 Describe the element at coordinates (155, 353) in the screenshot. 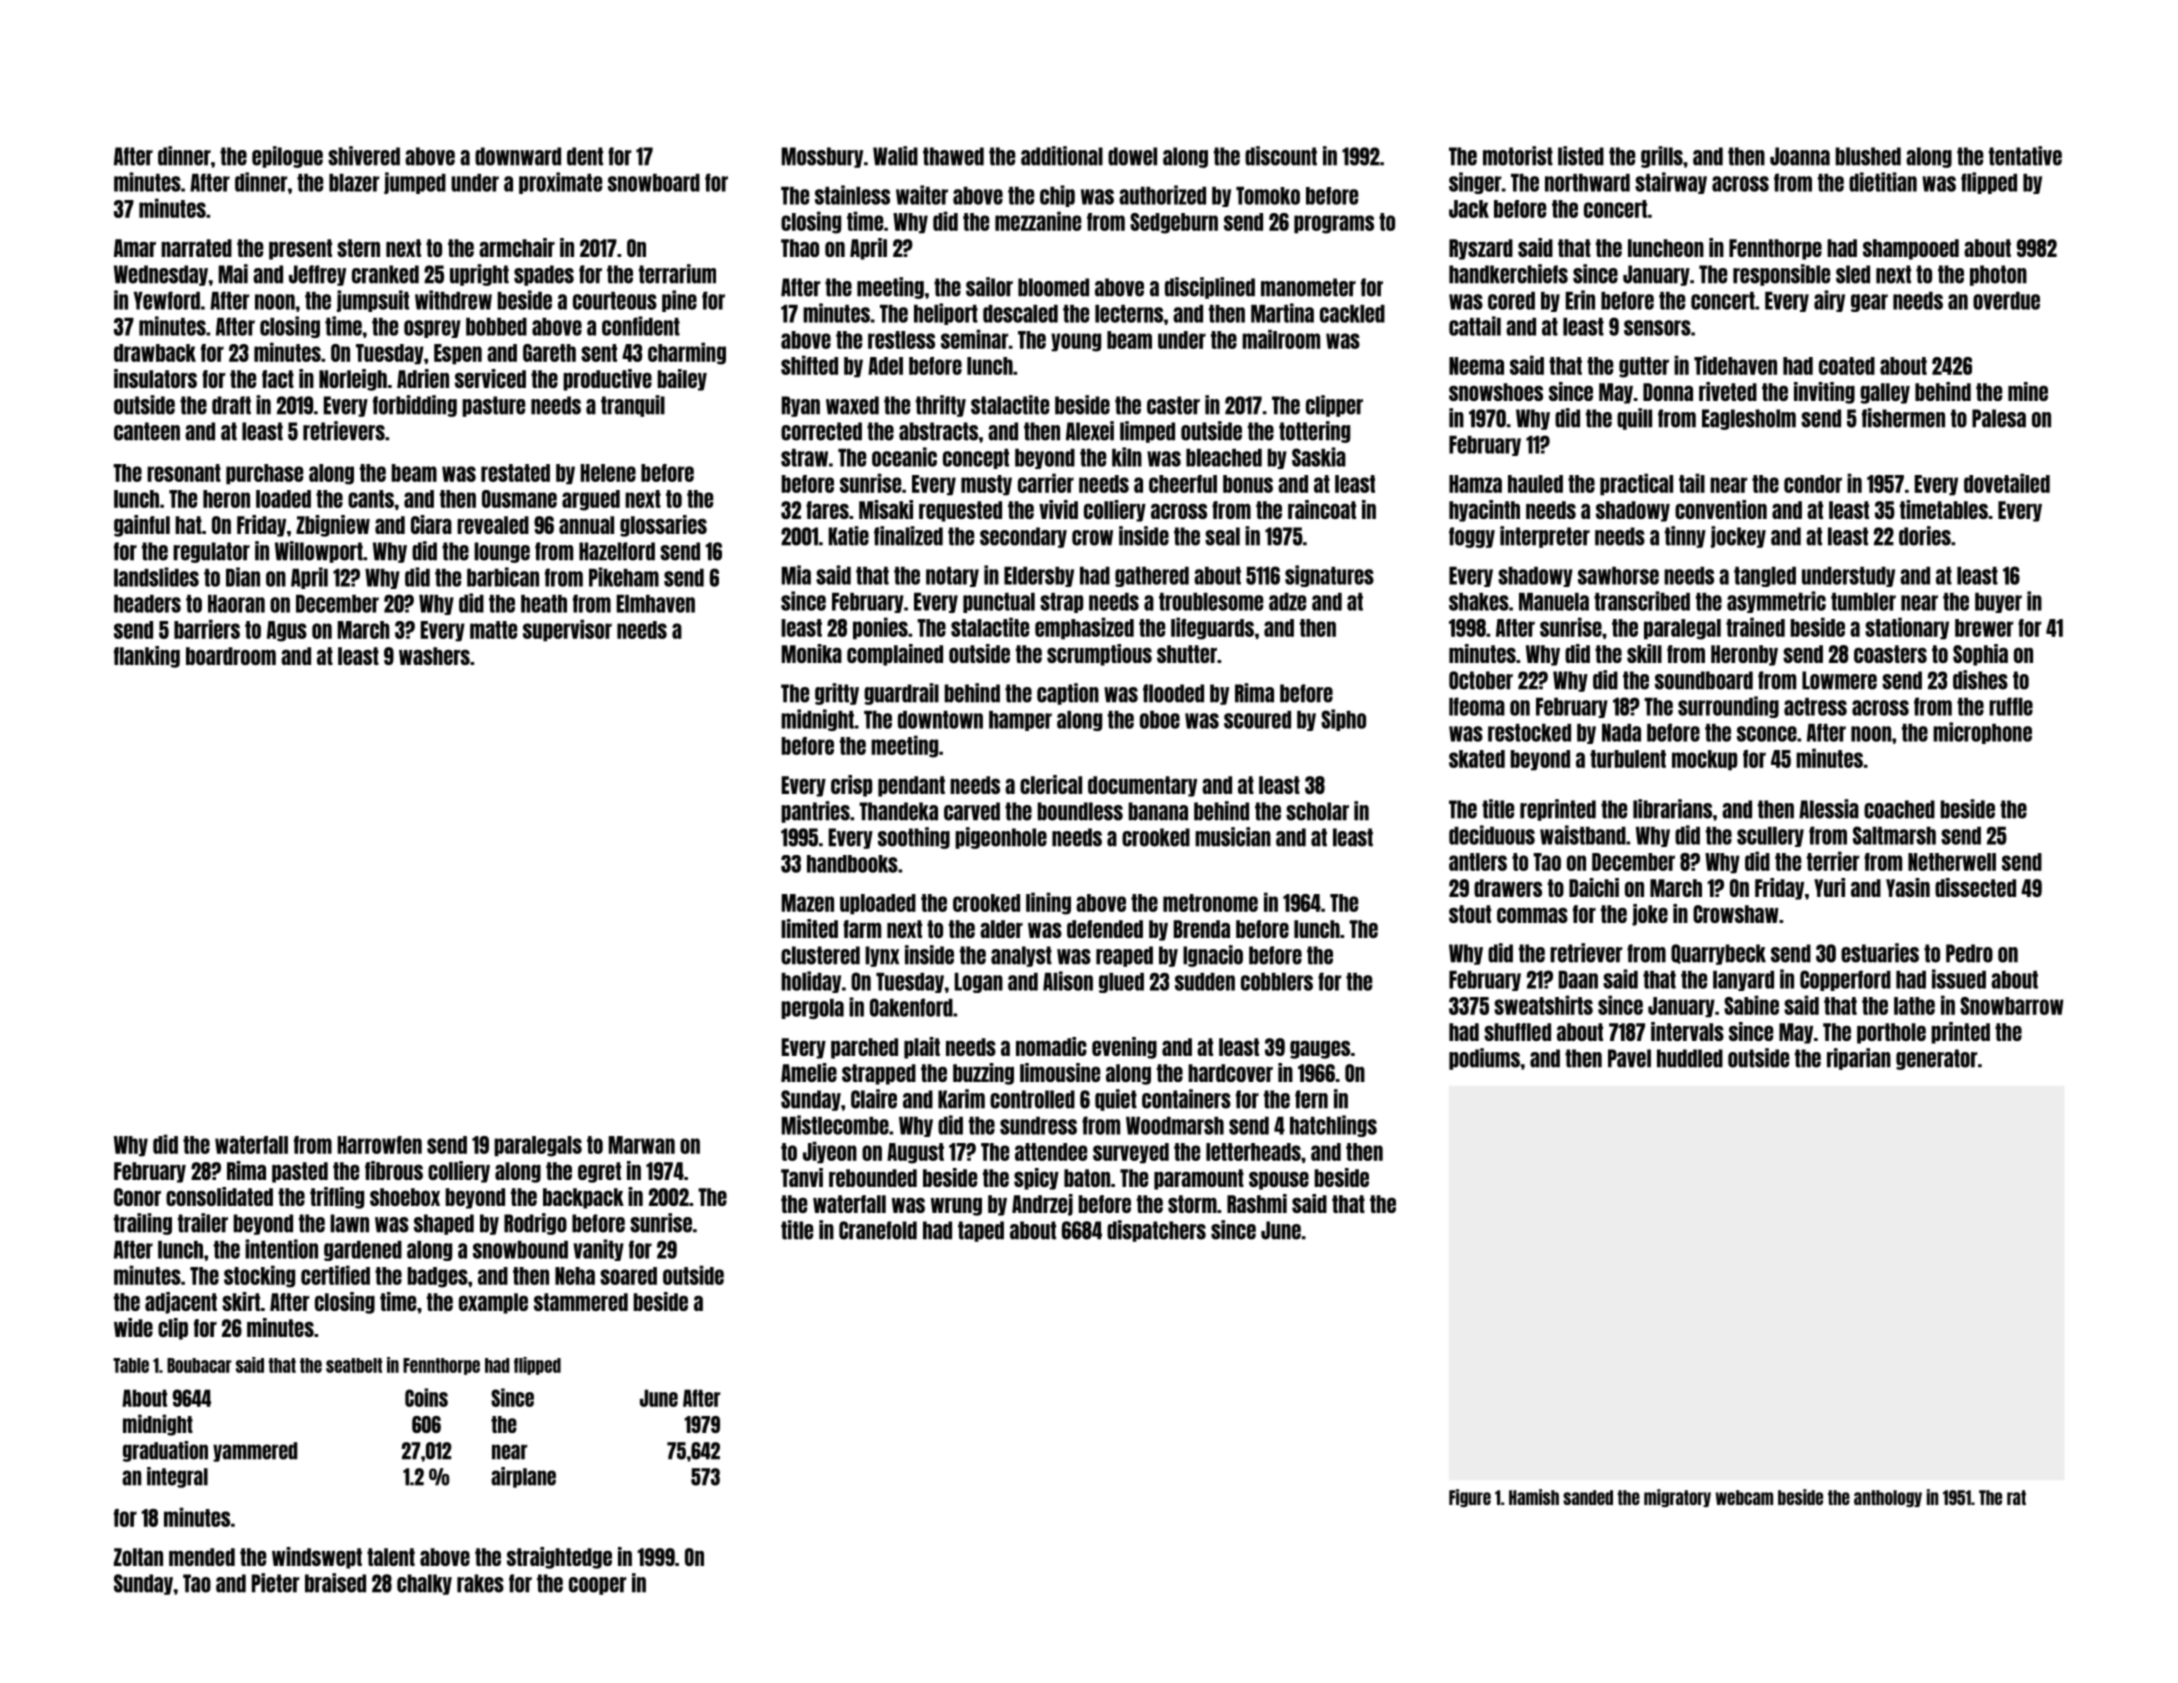

I see `drawback` at that location.
